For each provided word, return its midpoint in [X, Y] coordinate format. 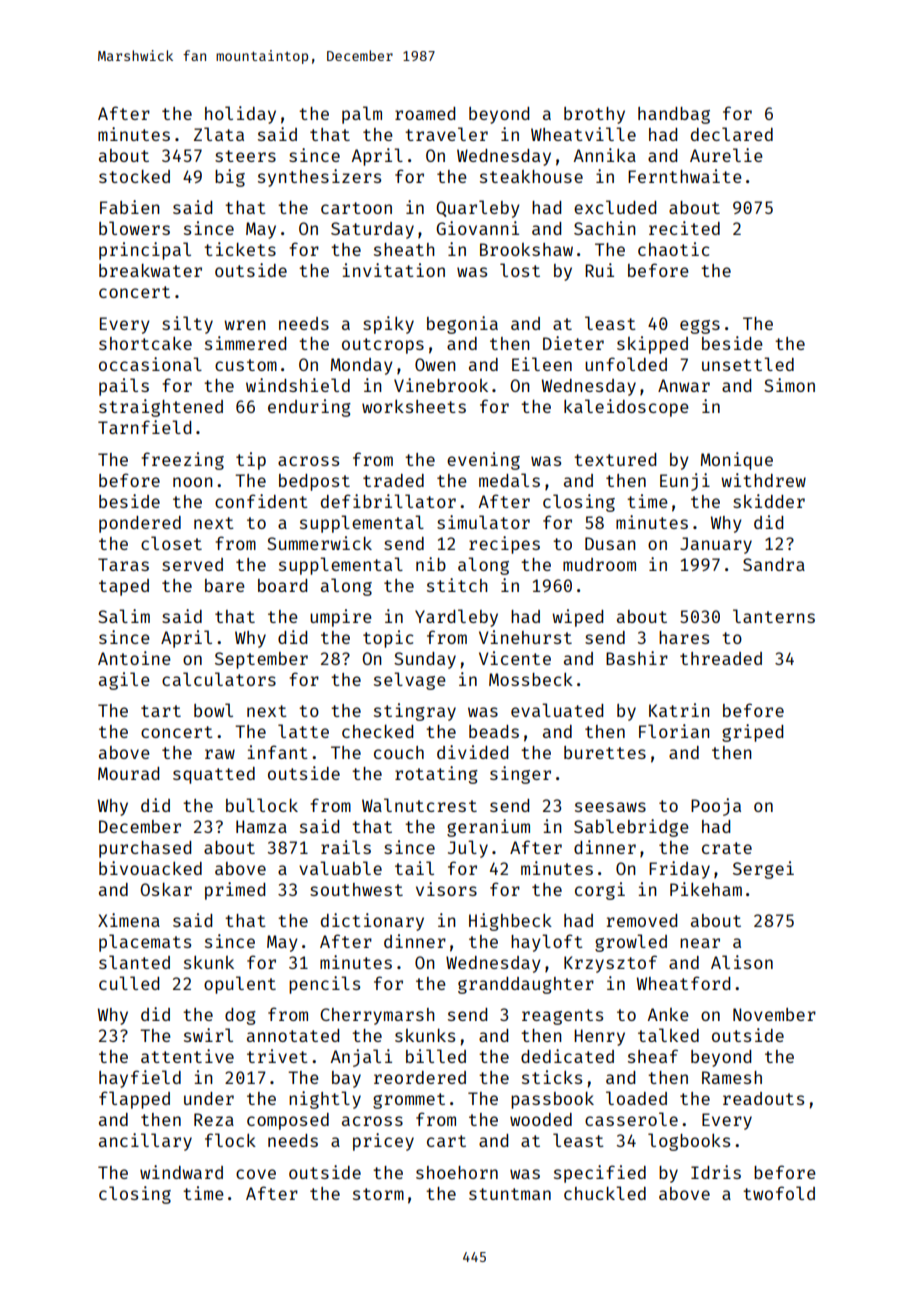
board [282, 585]
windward [181, 1172]
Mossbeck [531, 679]
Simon [789, 385]
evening [483, 461]
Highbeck [510, 922]
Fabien [130, 207]
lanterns [774, 616]
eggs [700, 327]
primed [235, 891]
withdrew [763, 480]
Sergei [763, 870]
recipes [504, 545]
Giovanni [477, 228]
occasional [150, 364]
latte [303, 731]
